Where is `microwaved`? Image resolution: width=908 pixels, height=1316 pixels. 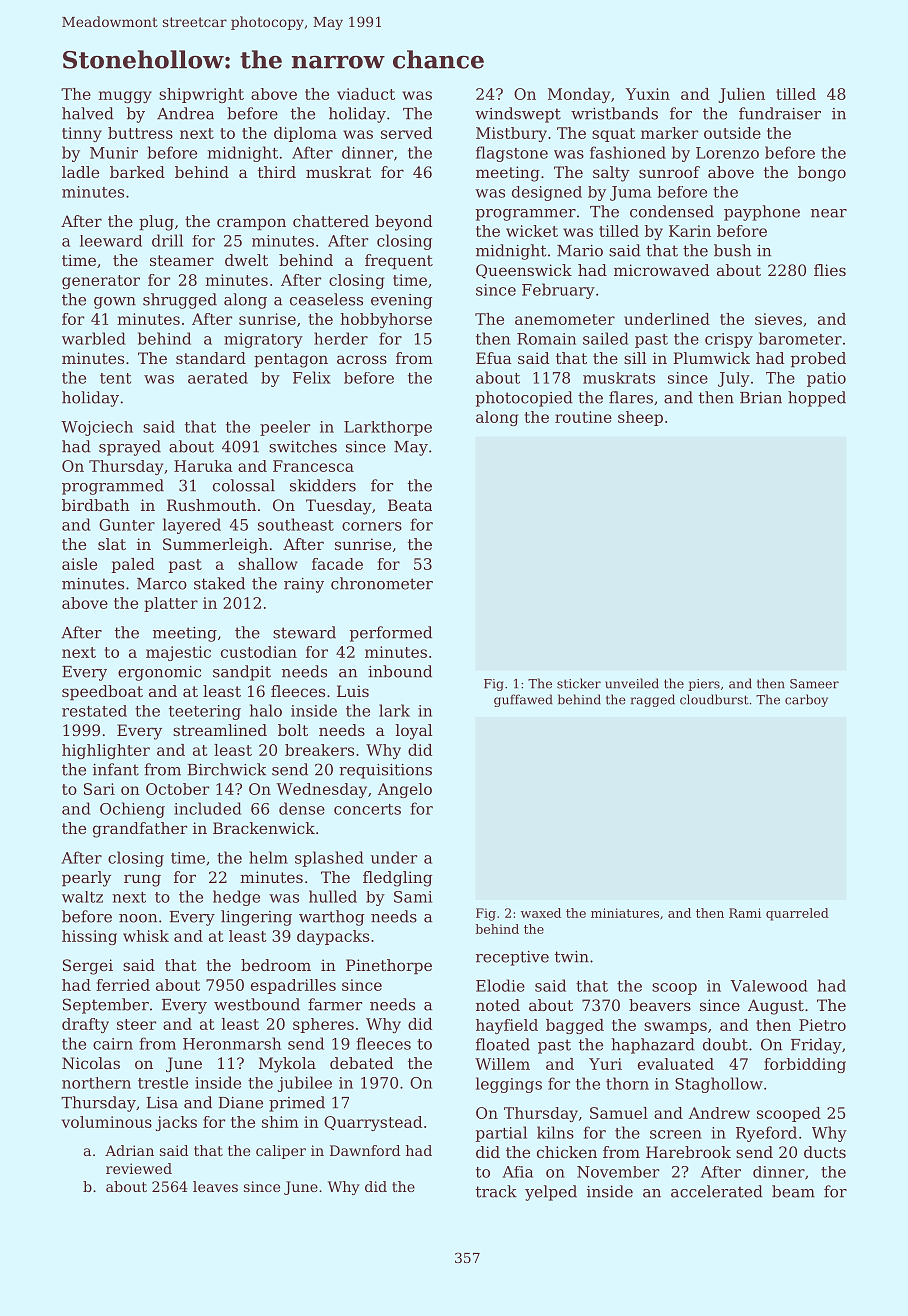 microwaved is located at coordinates (662, 270).
